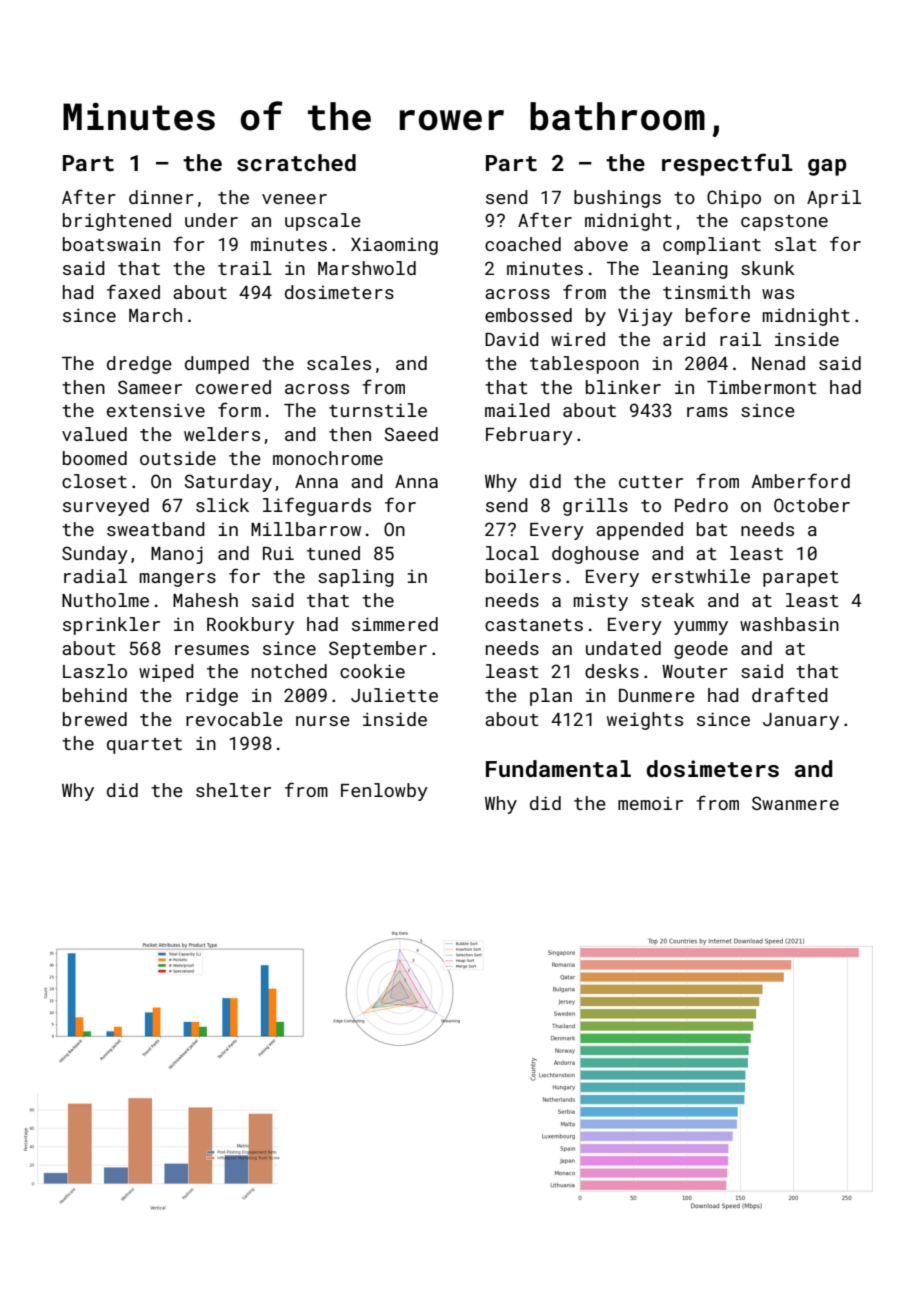  What do you see at coordinates (144, 746) in the image?
I see `quartet` at bounding box center [144, 746].
